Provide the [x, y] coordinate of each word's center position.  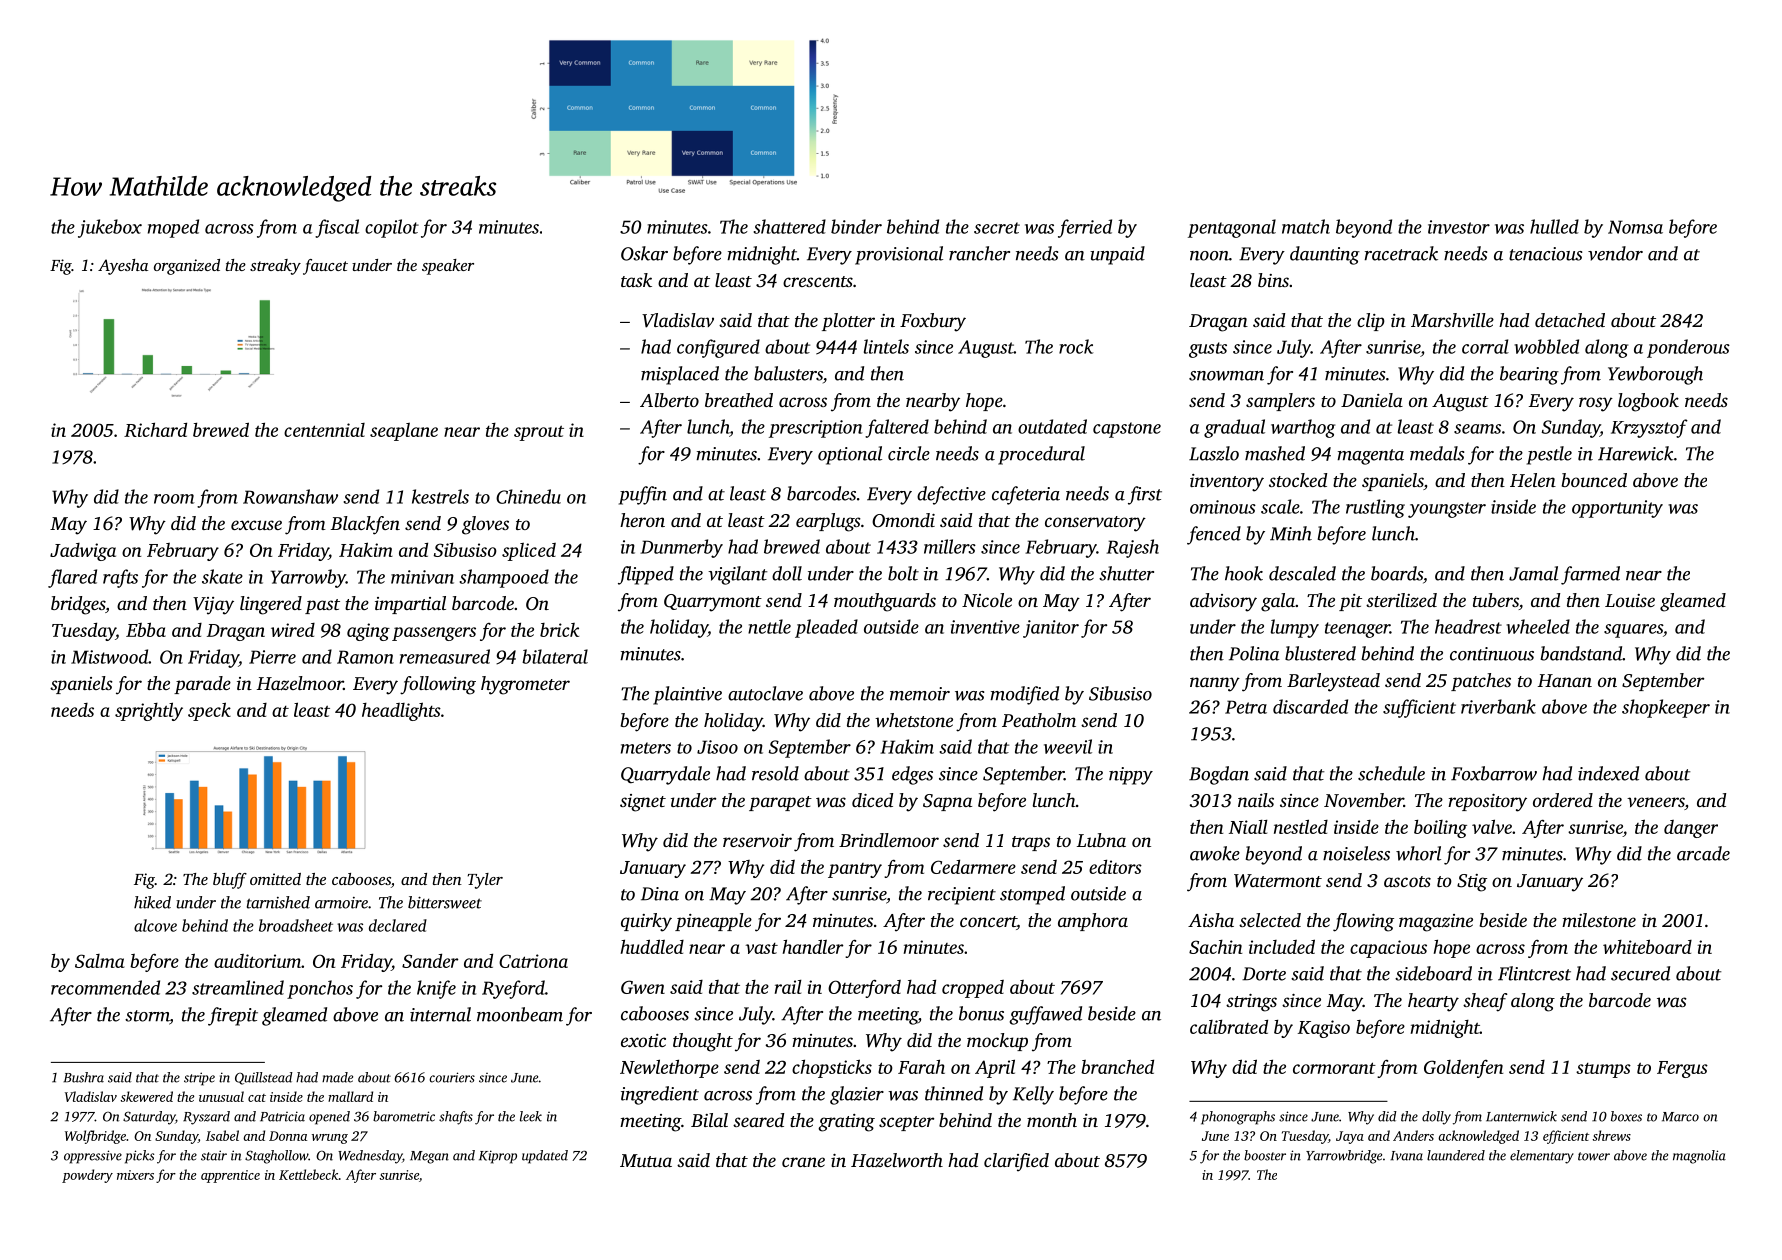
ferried [1085, 228]
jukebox [110, 228]
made [337, 1077]
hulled [1554, 226]
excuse [256, 525]
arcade [1703, 853]
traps [1031, 843]
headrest [1468, 626]
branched [1117, 1066]
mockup [997, 1042]
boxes [1626, 1116]
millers [950, 546]
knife [436, 989]
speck [209, 711]
